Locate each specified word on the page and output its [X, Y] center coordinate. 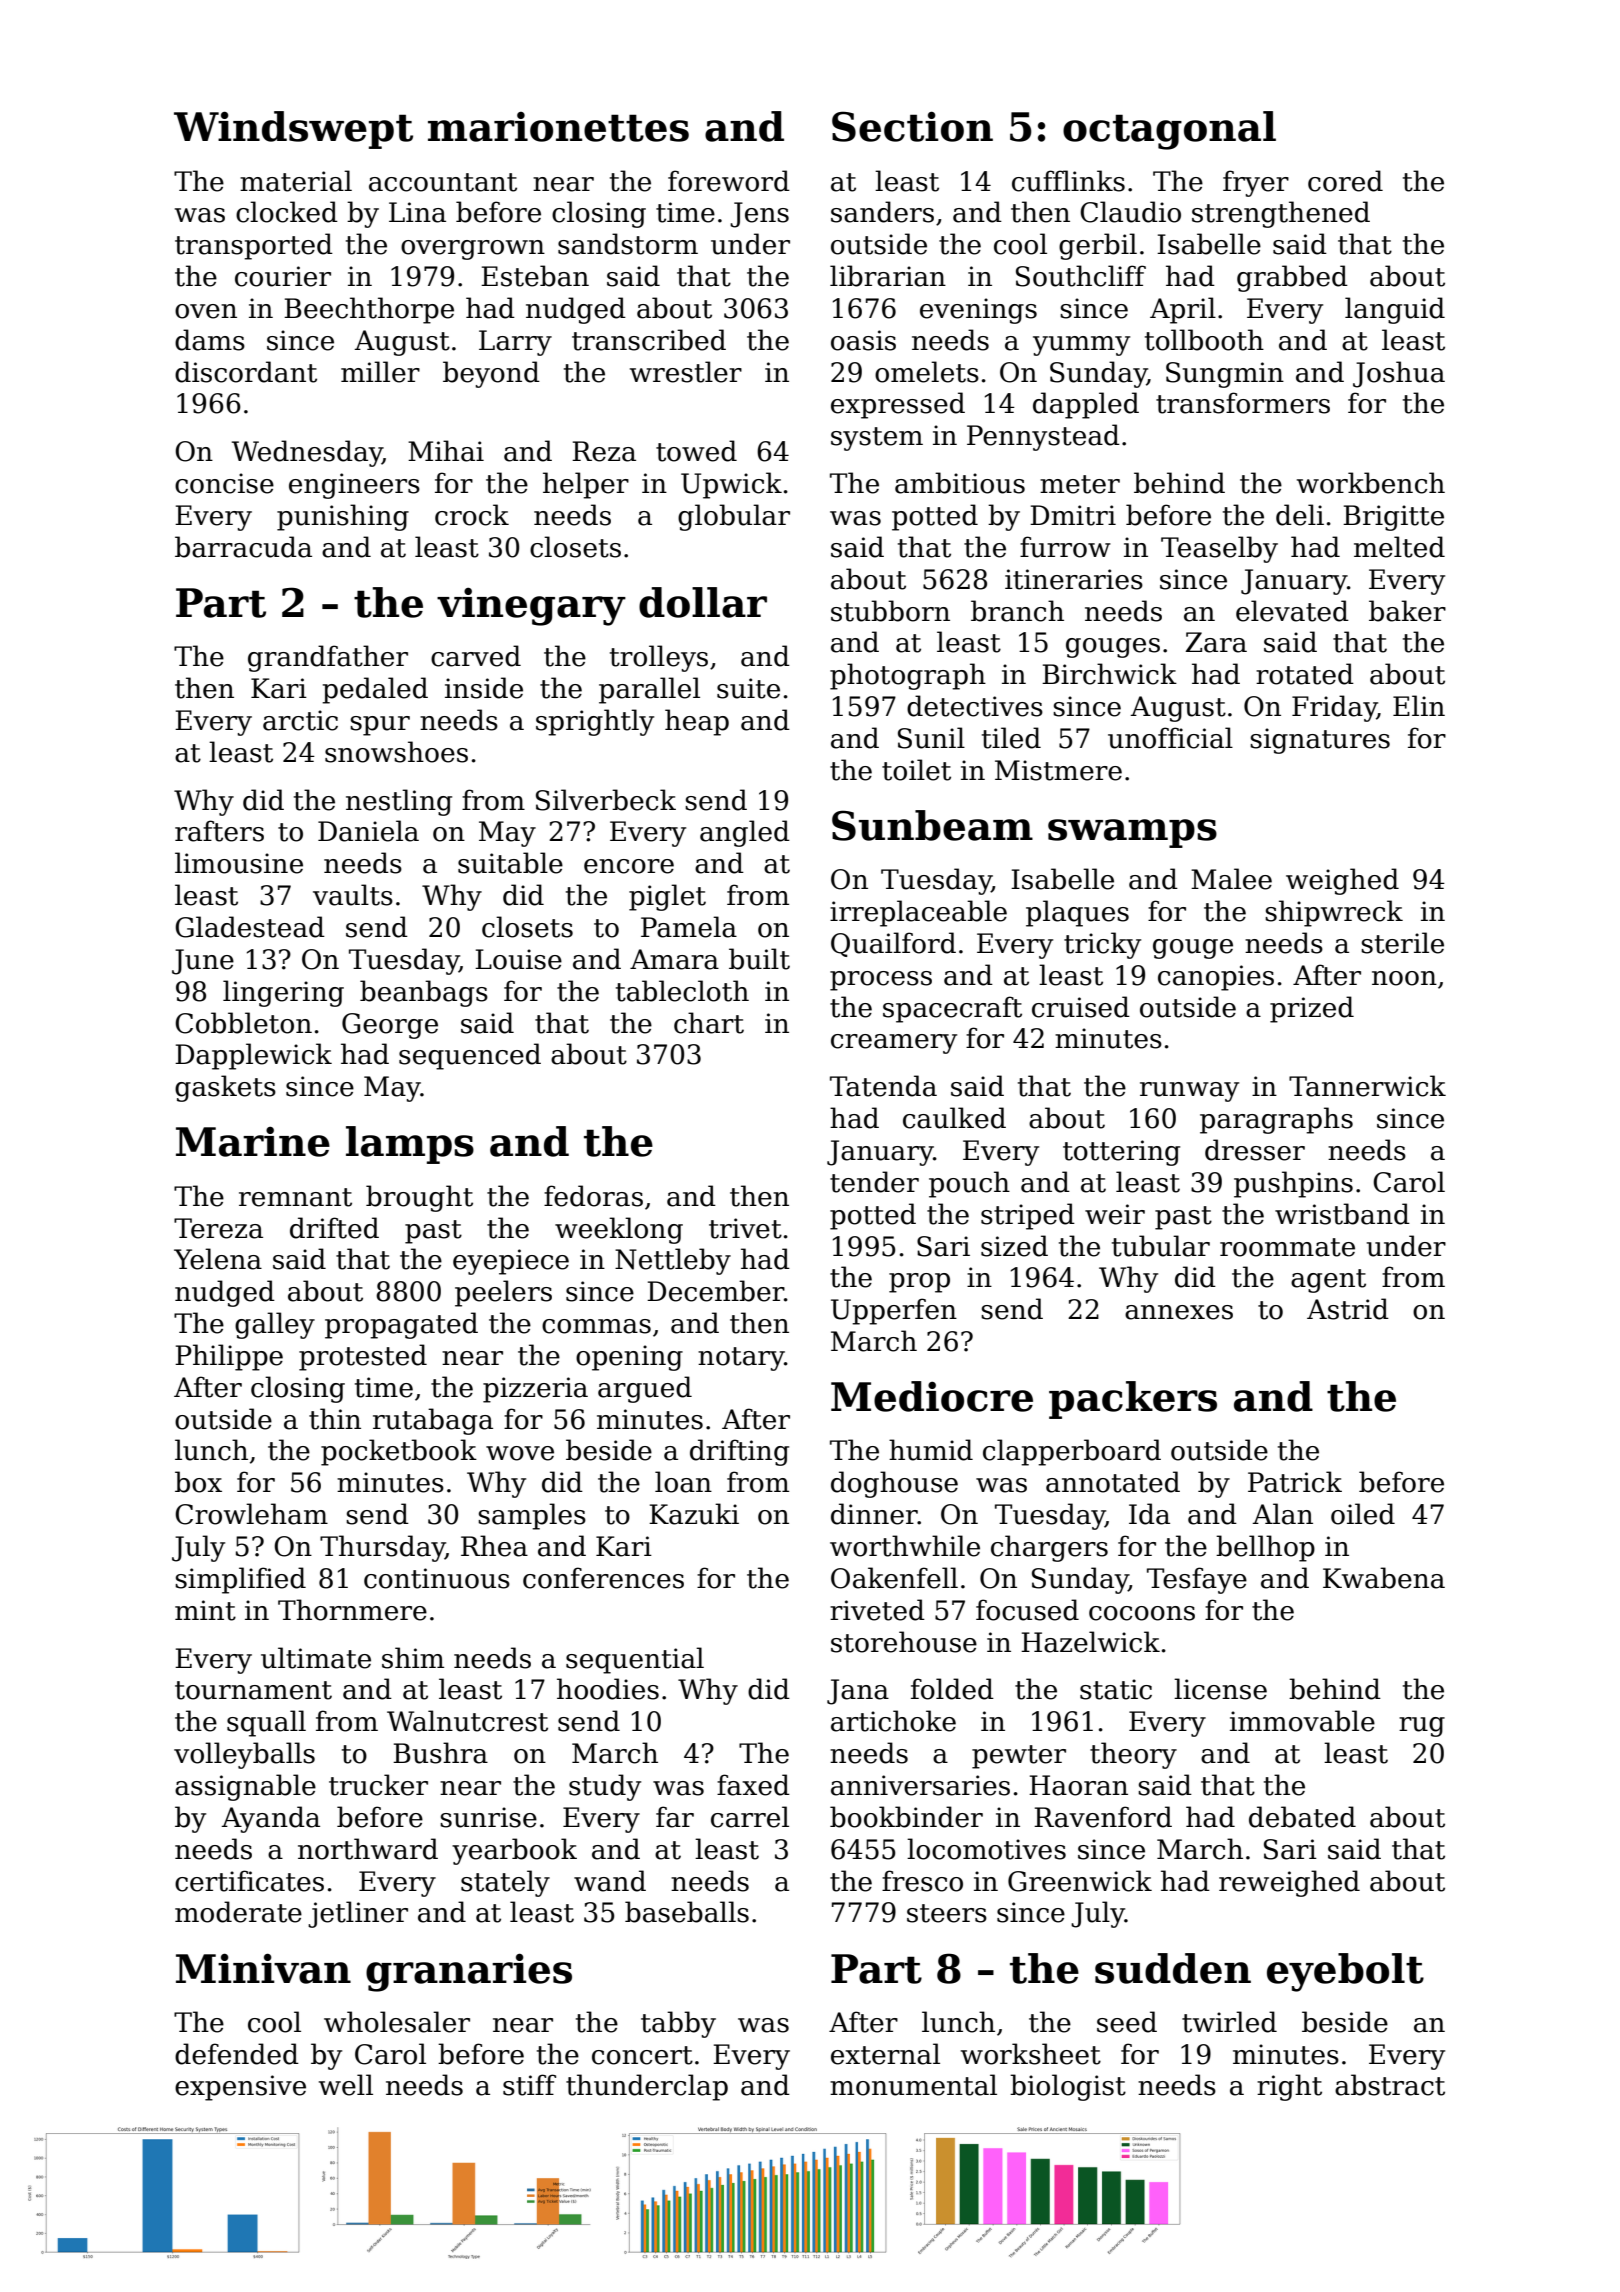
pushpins [1293, 1184]
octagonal [1169, 130]
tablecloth [682, 991]
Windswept [293, 130]
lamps [410, 1145]
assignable [245, 1787]
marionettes [558, 127]
